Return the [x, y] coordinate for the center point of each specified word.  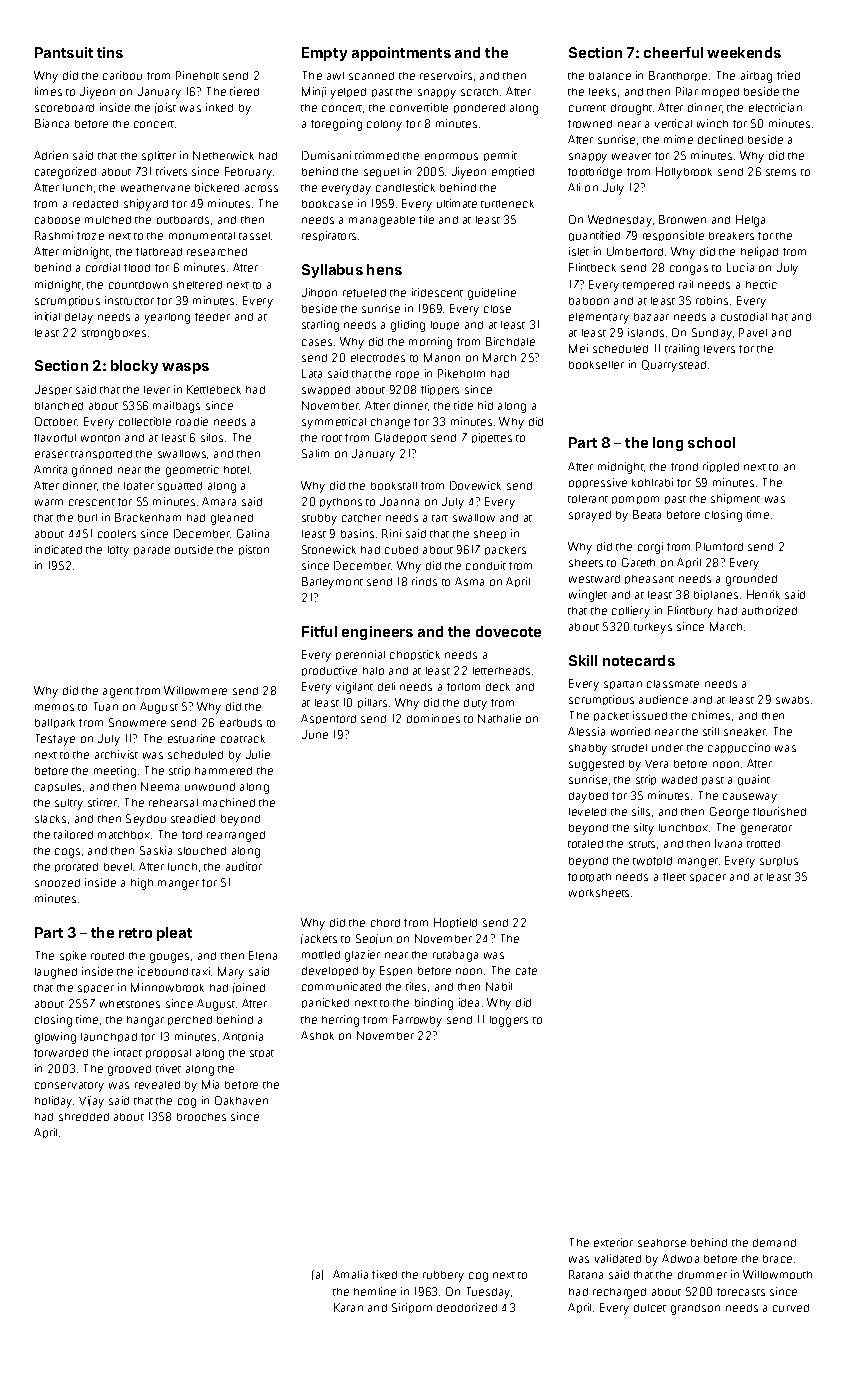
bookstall [394, 486]
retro [135, 933]
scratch [479, 92]
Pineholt [197, 75]
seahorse [662, 1243]
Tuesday [488, 1293]
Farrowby [417, 1021]
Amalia [350, 1274]
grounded [751, 580]
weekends [744, 52]
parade [152, 550]
